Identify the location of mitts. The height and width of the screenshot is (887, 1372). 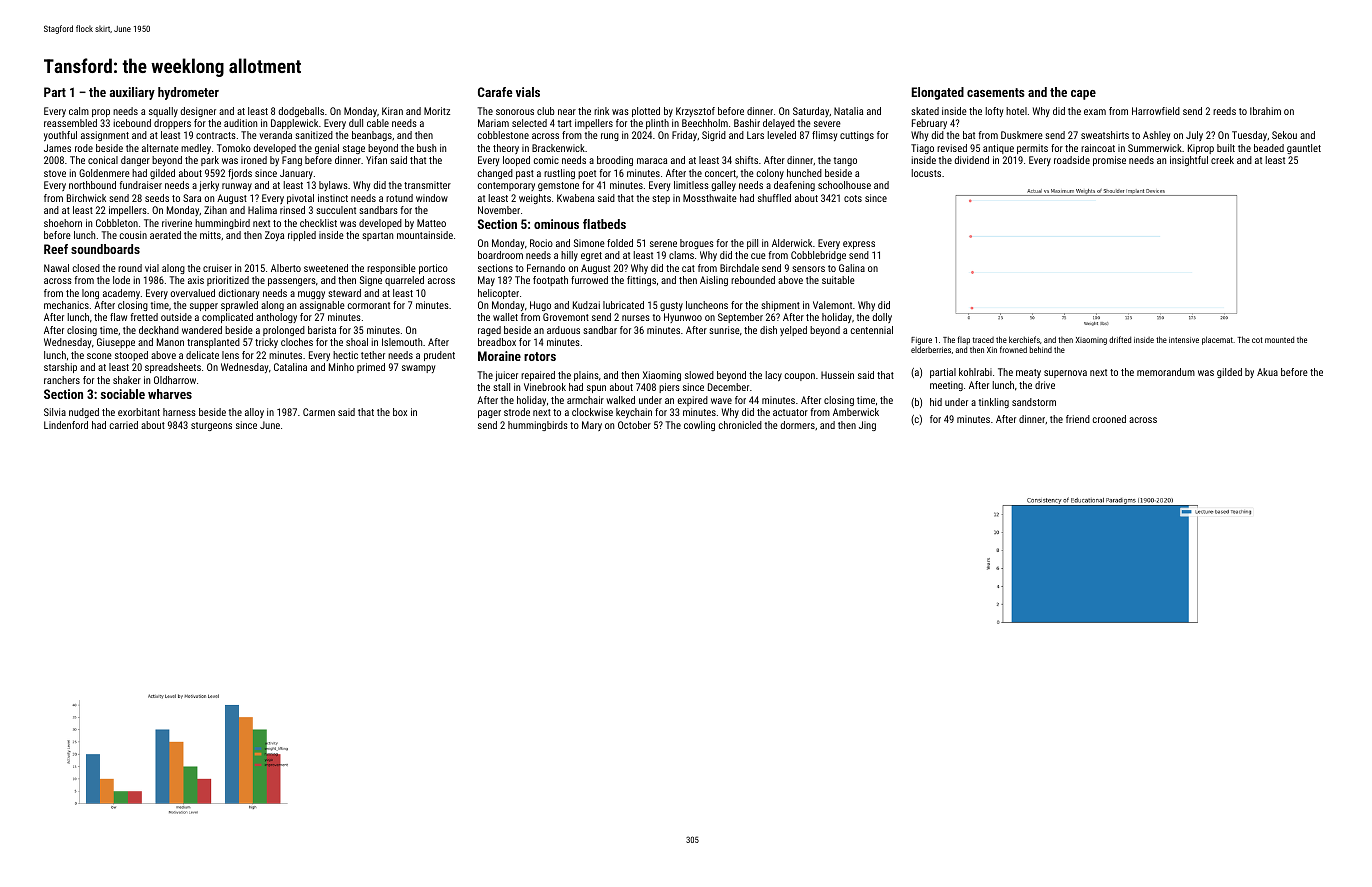
(210, 235).
